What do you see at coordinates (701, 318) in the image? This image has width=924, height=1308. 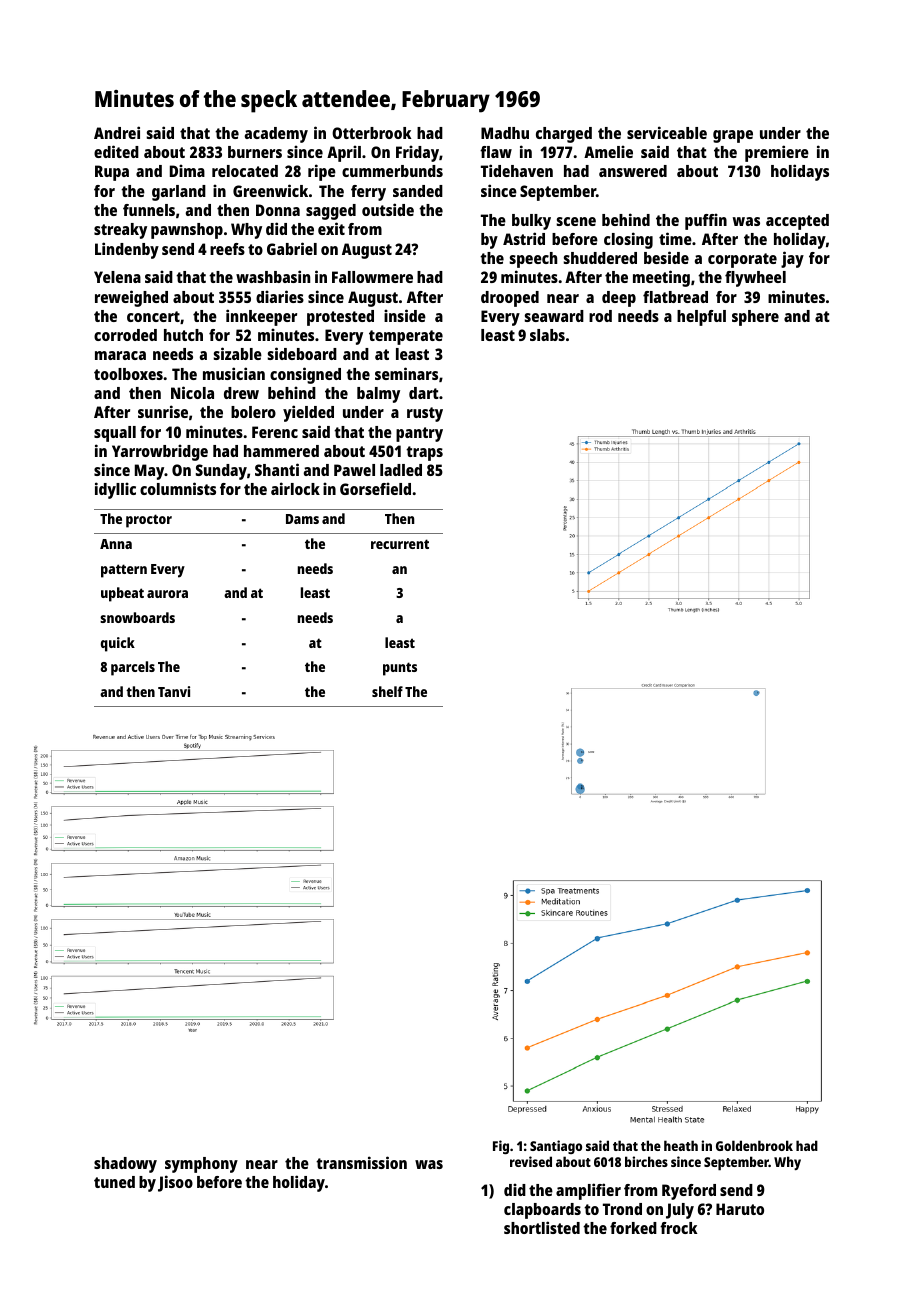 I see `helpful` at bounding box center [701, 318].
